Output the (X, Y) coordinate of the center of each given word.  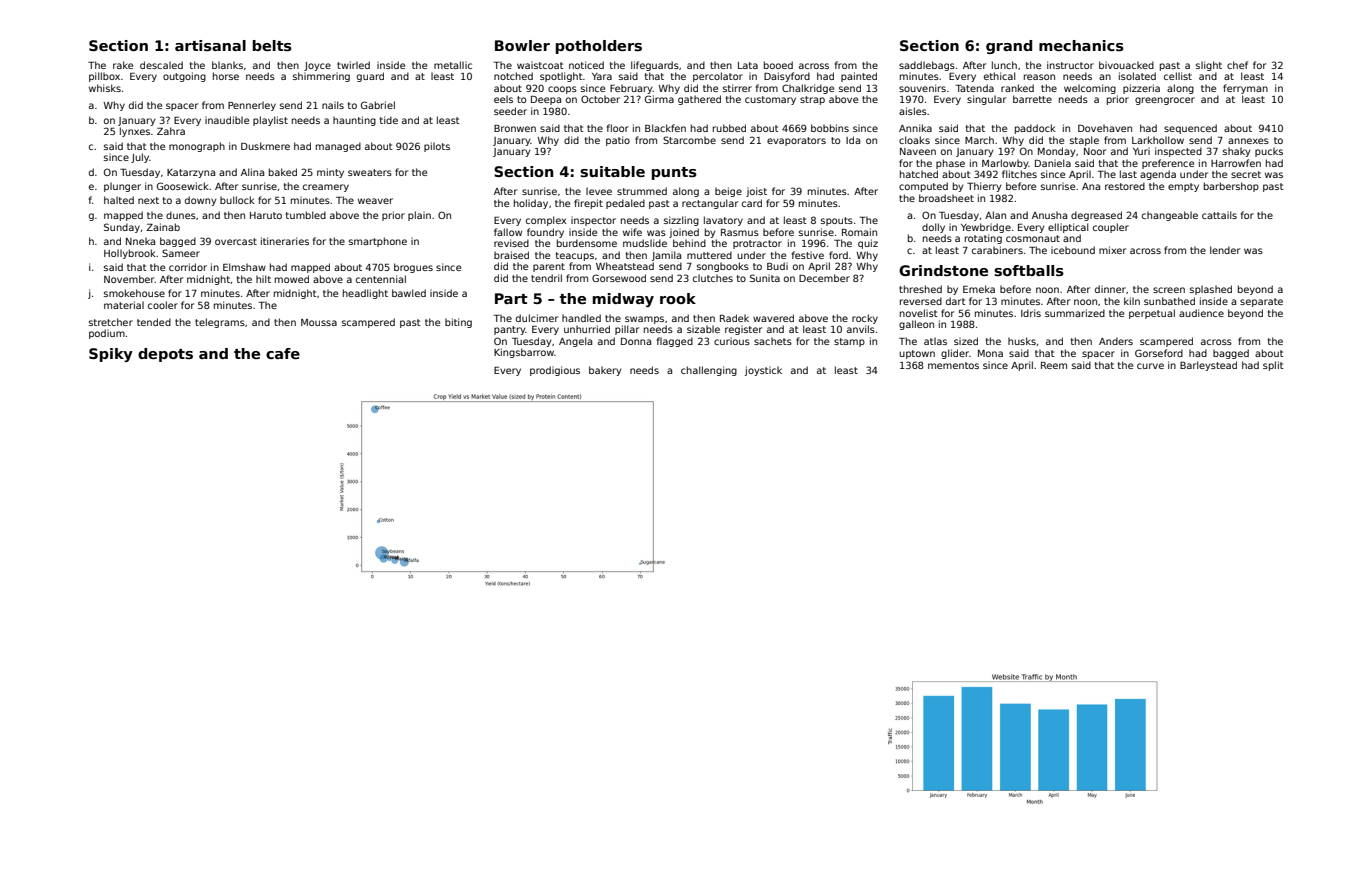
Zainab (163, 227)
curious (732, 341)
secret (1246, 174)
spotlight (561, 77)
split (1273, 366)
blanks (227, 65)
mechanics (1081, 45)
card (752, 203)
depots (165, 355)
